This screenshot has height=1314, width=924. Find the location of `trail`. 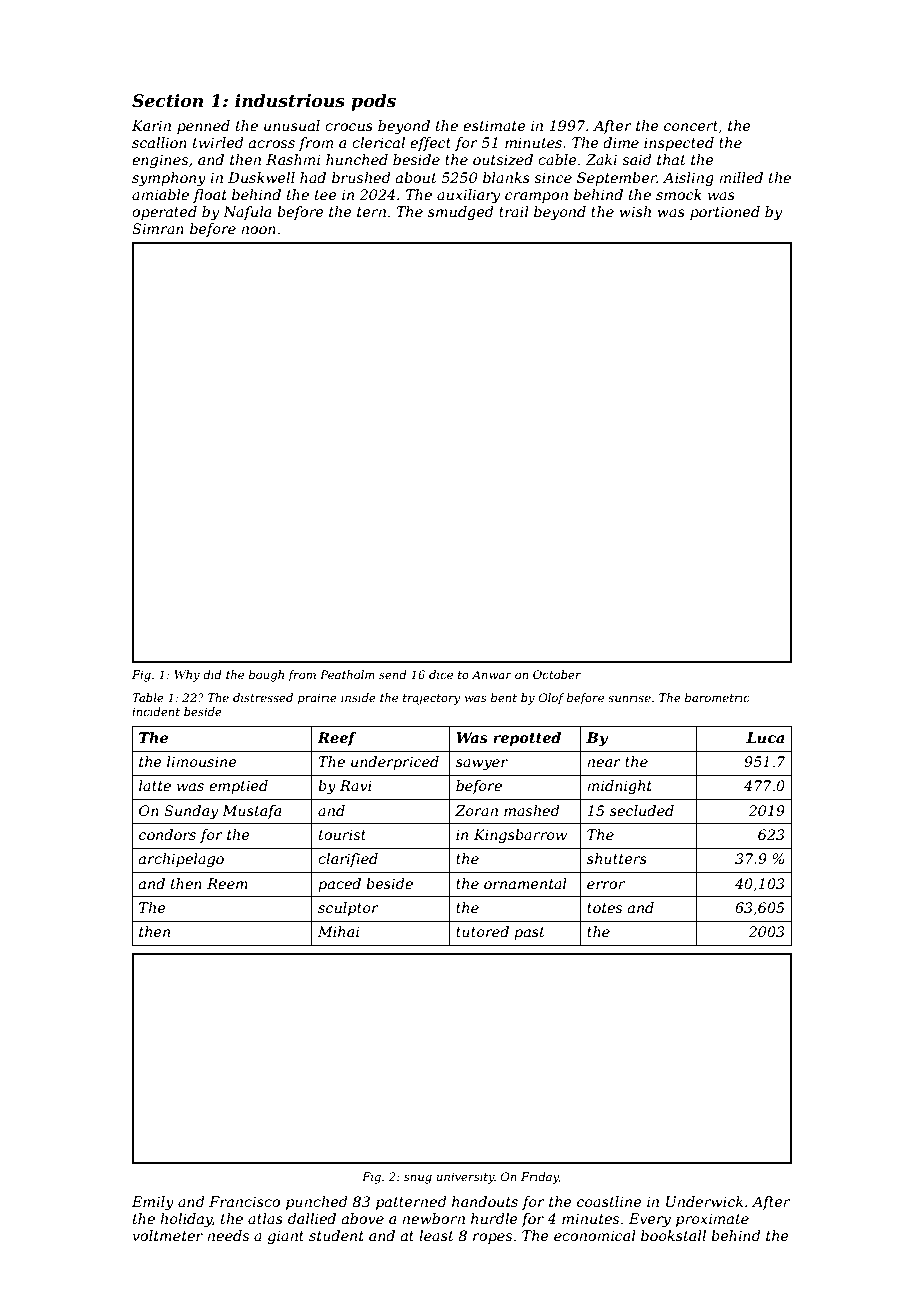

trail is located at coordinates (514, 211).
